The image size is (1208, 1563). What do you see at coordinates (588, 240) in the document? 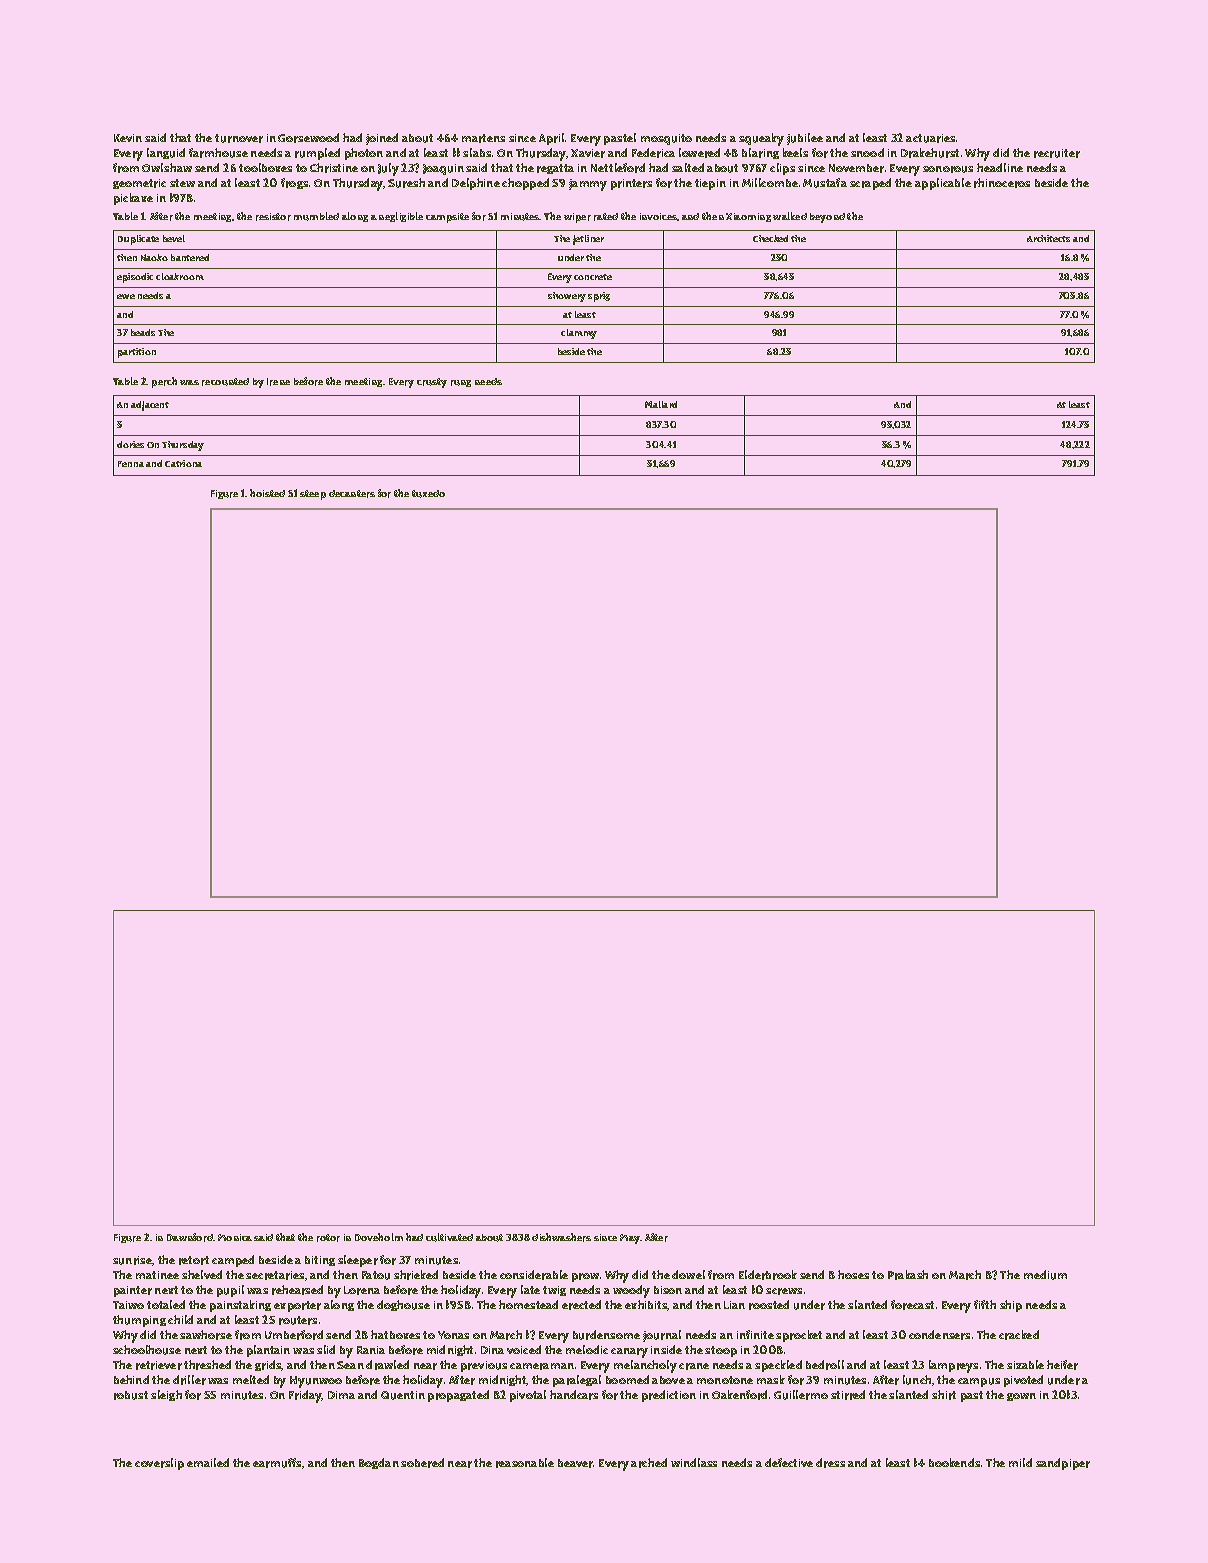
I see `jetliner` at bounding box center [588, 240].
